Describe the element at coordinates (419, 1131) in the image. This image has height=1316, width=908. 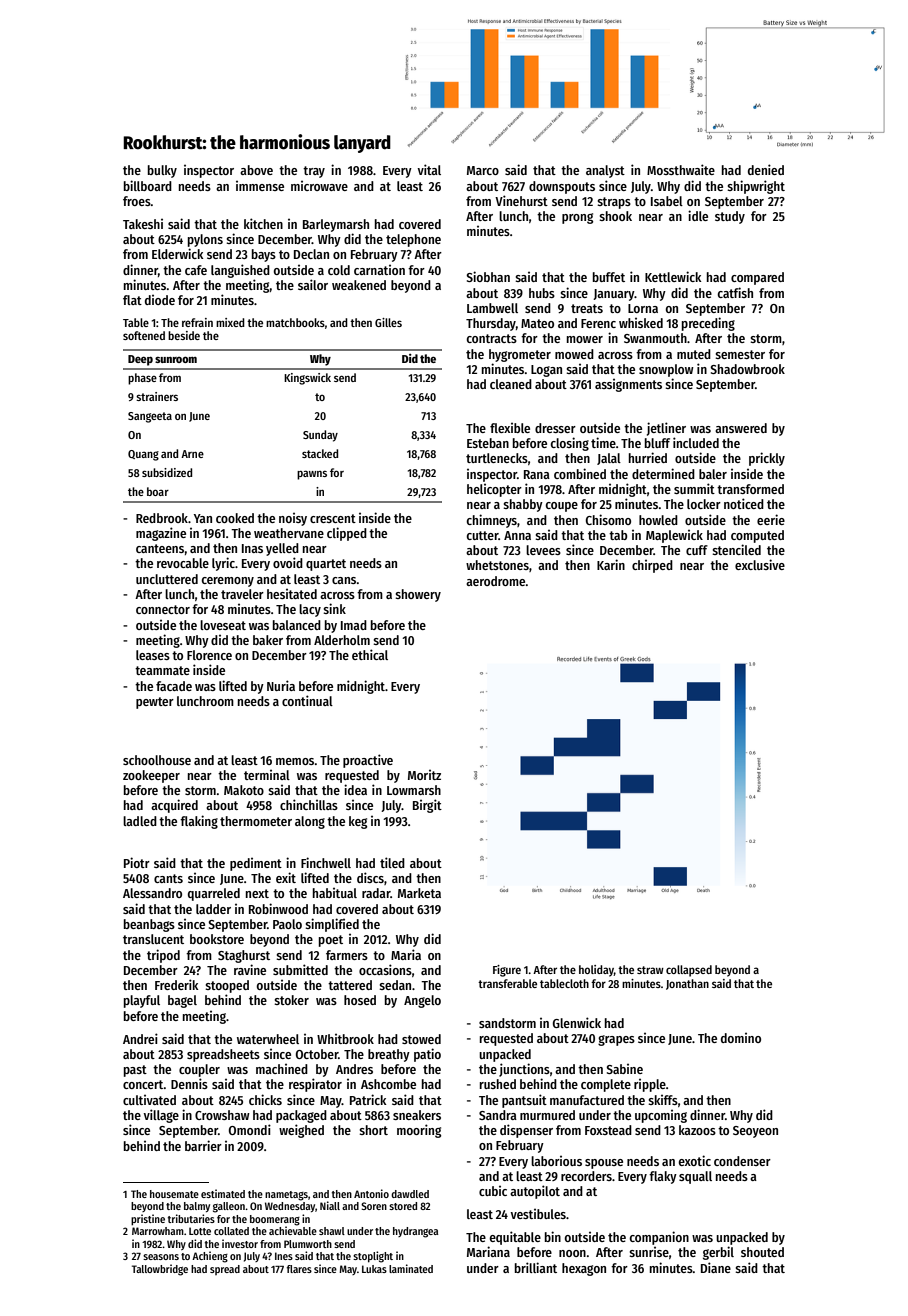
I see `mooring` at that location.
